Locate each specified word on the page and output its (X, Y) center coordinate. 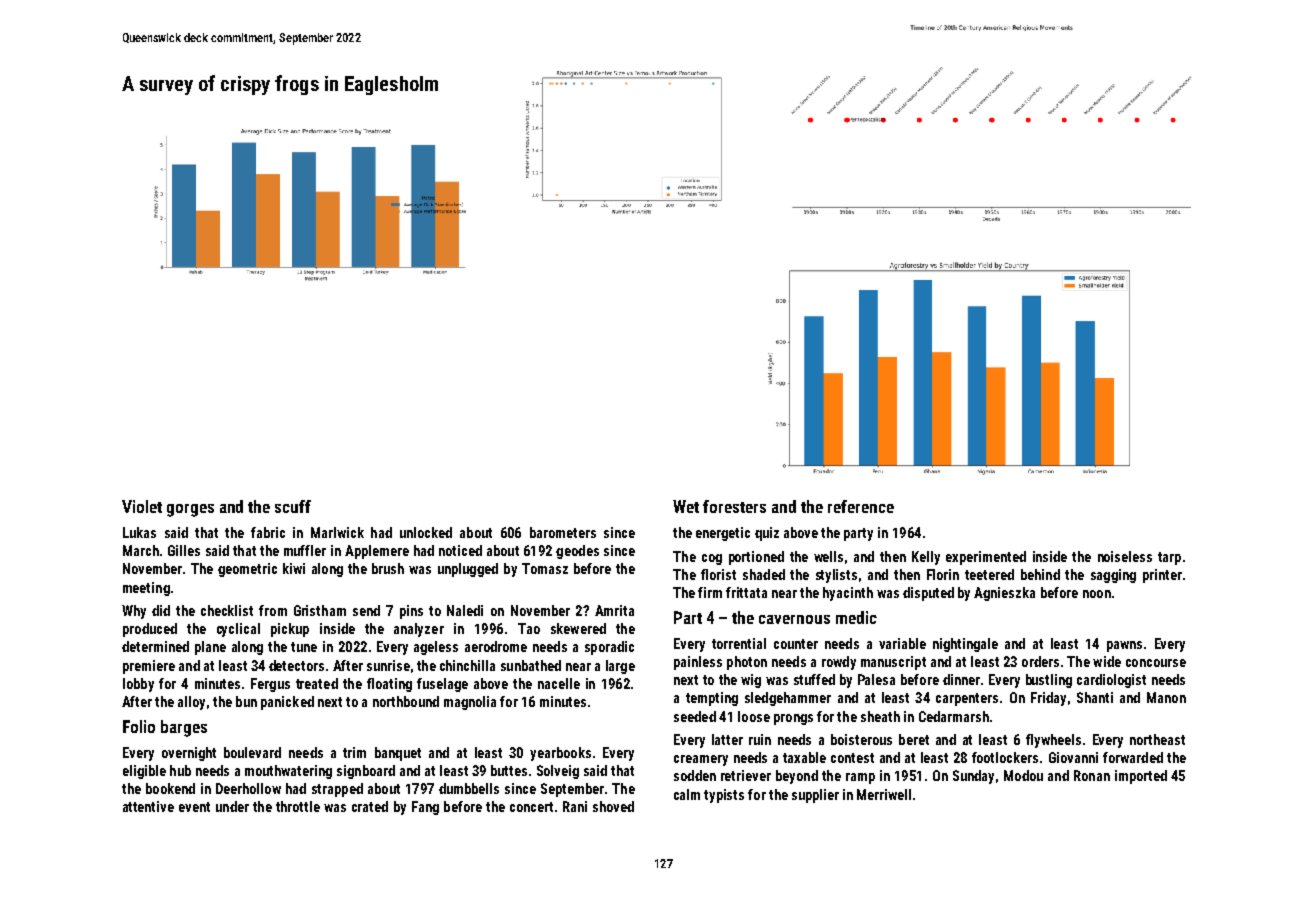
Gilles (184, 550)
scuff (293, 506)
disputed (928, 594)
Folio (139, 726)
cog (712, 559)
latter (727, 739)
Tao (529, 628)
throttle (298, 806)
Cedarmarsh (954, 716)
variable (902, 643)
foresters (734, 506)
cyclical (238, 630)
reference (861, 506)
